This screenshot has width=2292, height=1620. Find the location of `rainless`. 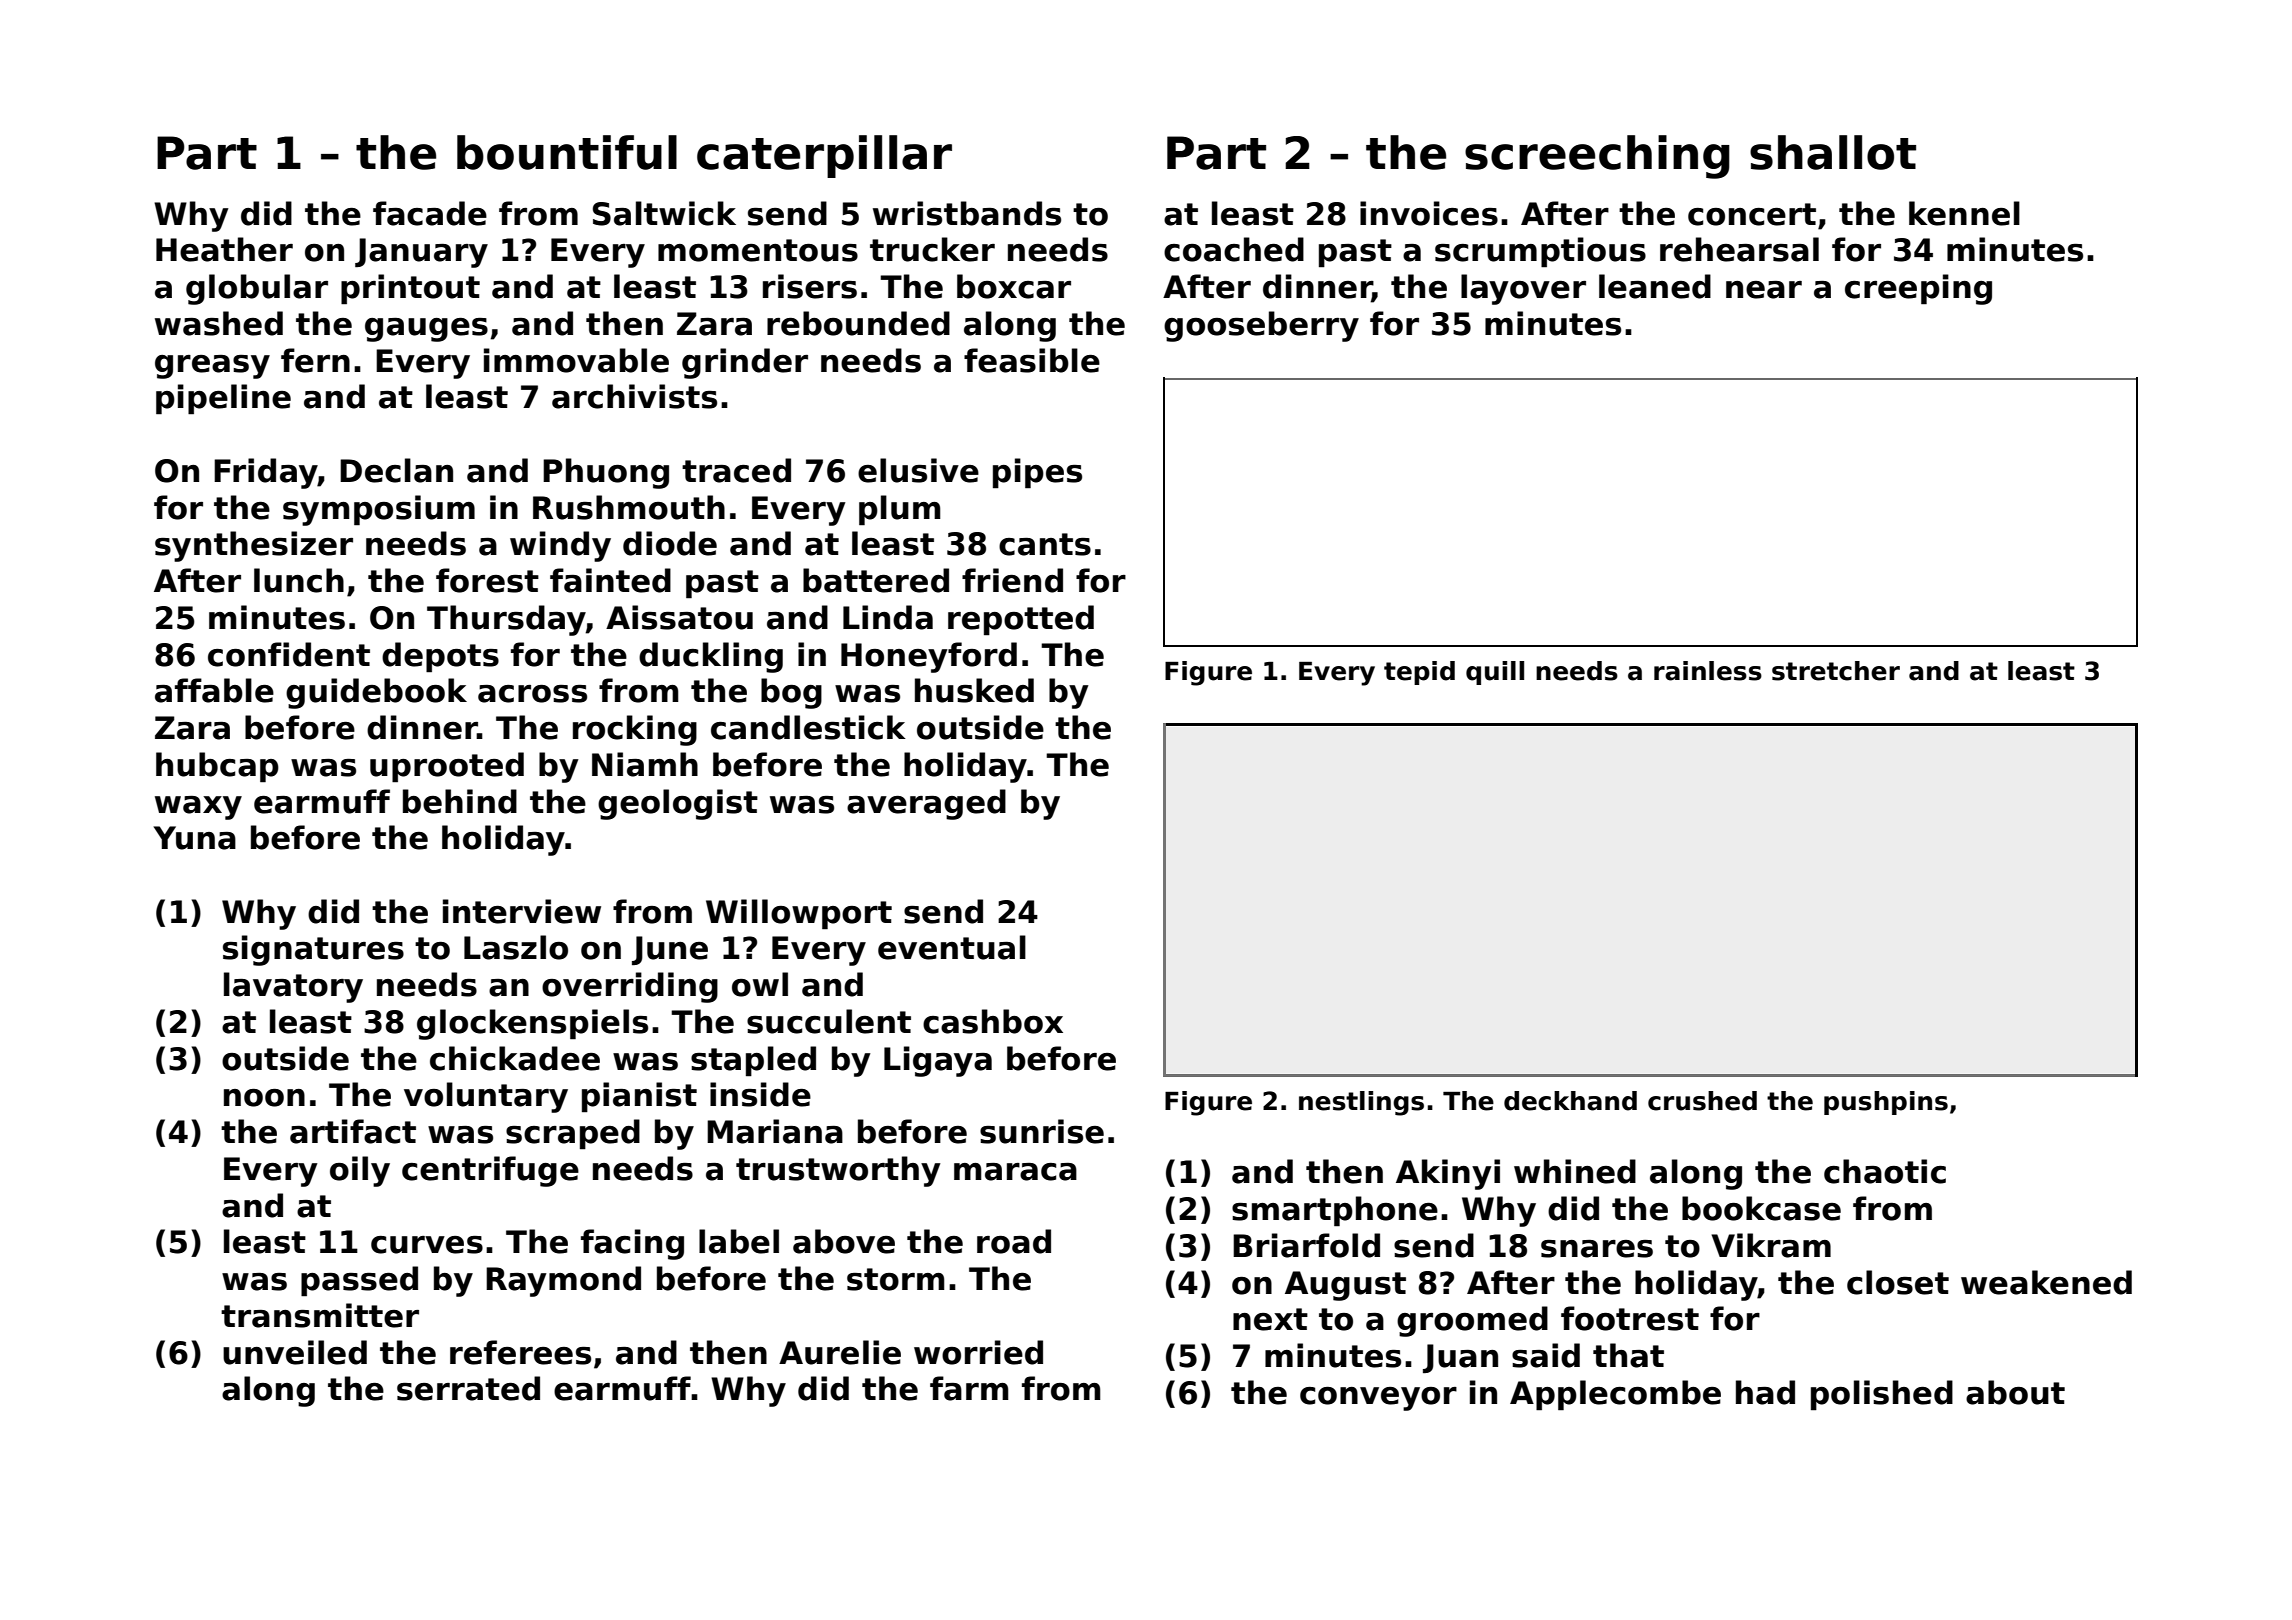

rainless is located at coordinates (1708, 671).
